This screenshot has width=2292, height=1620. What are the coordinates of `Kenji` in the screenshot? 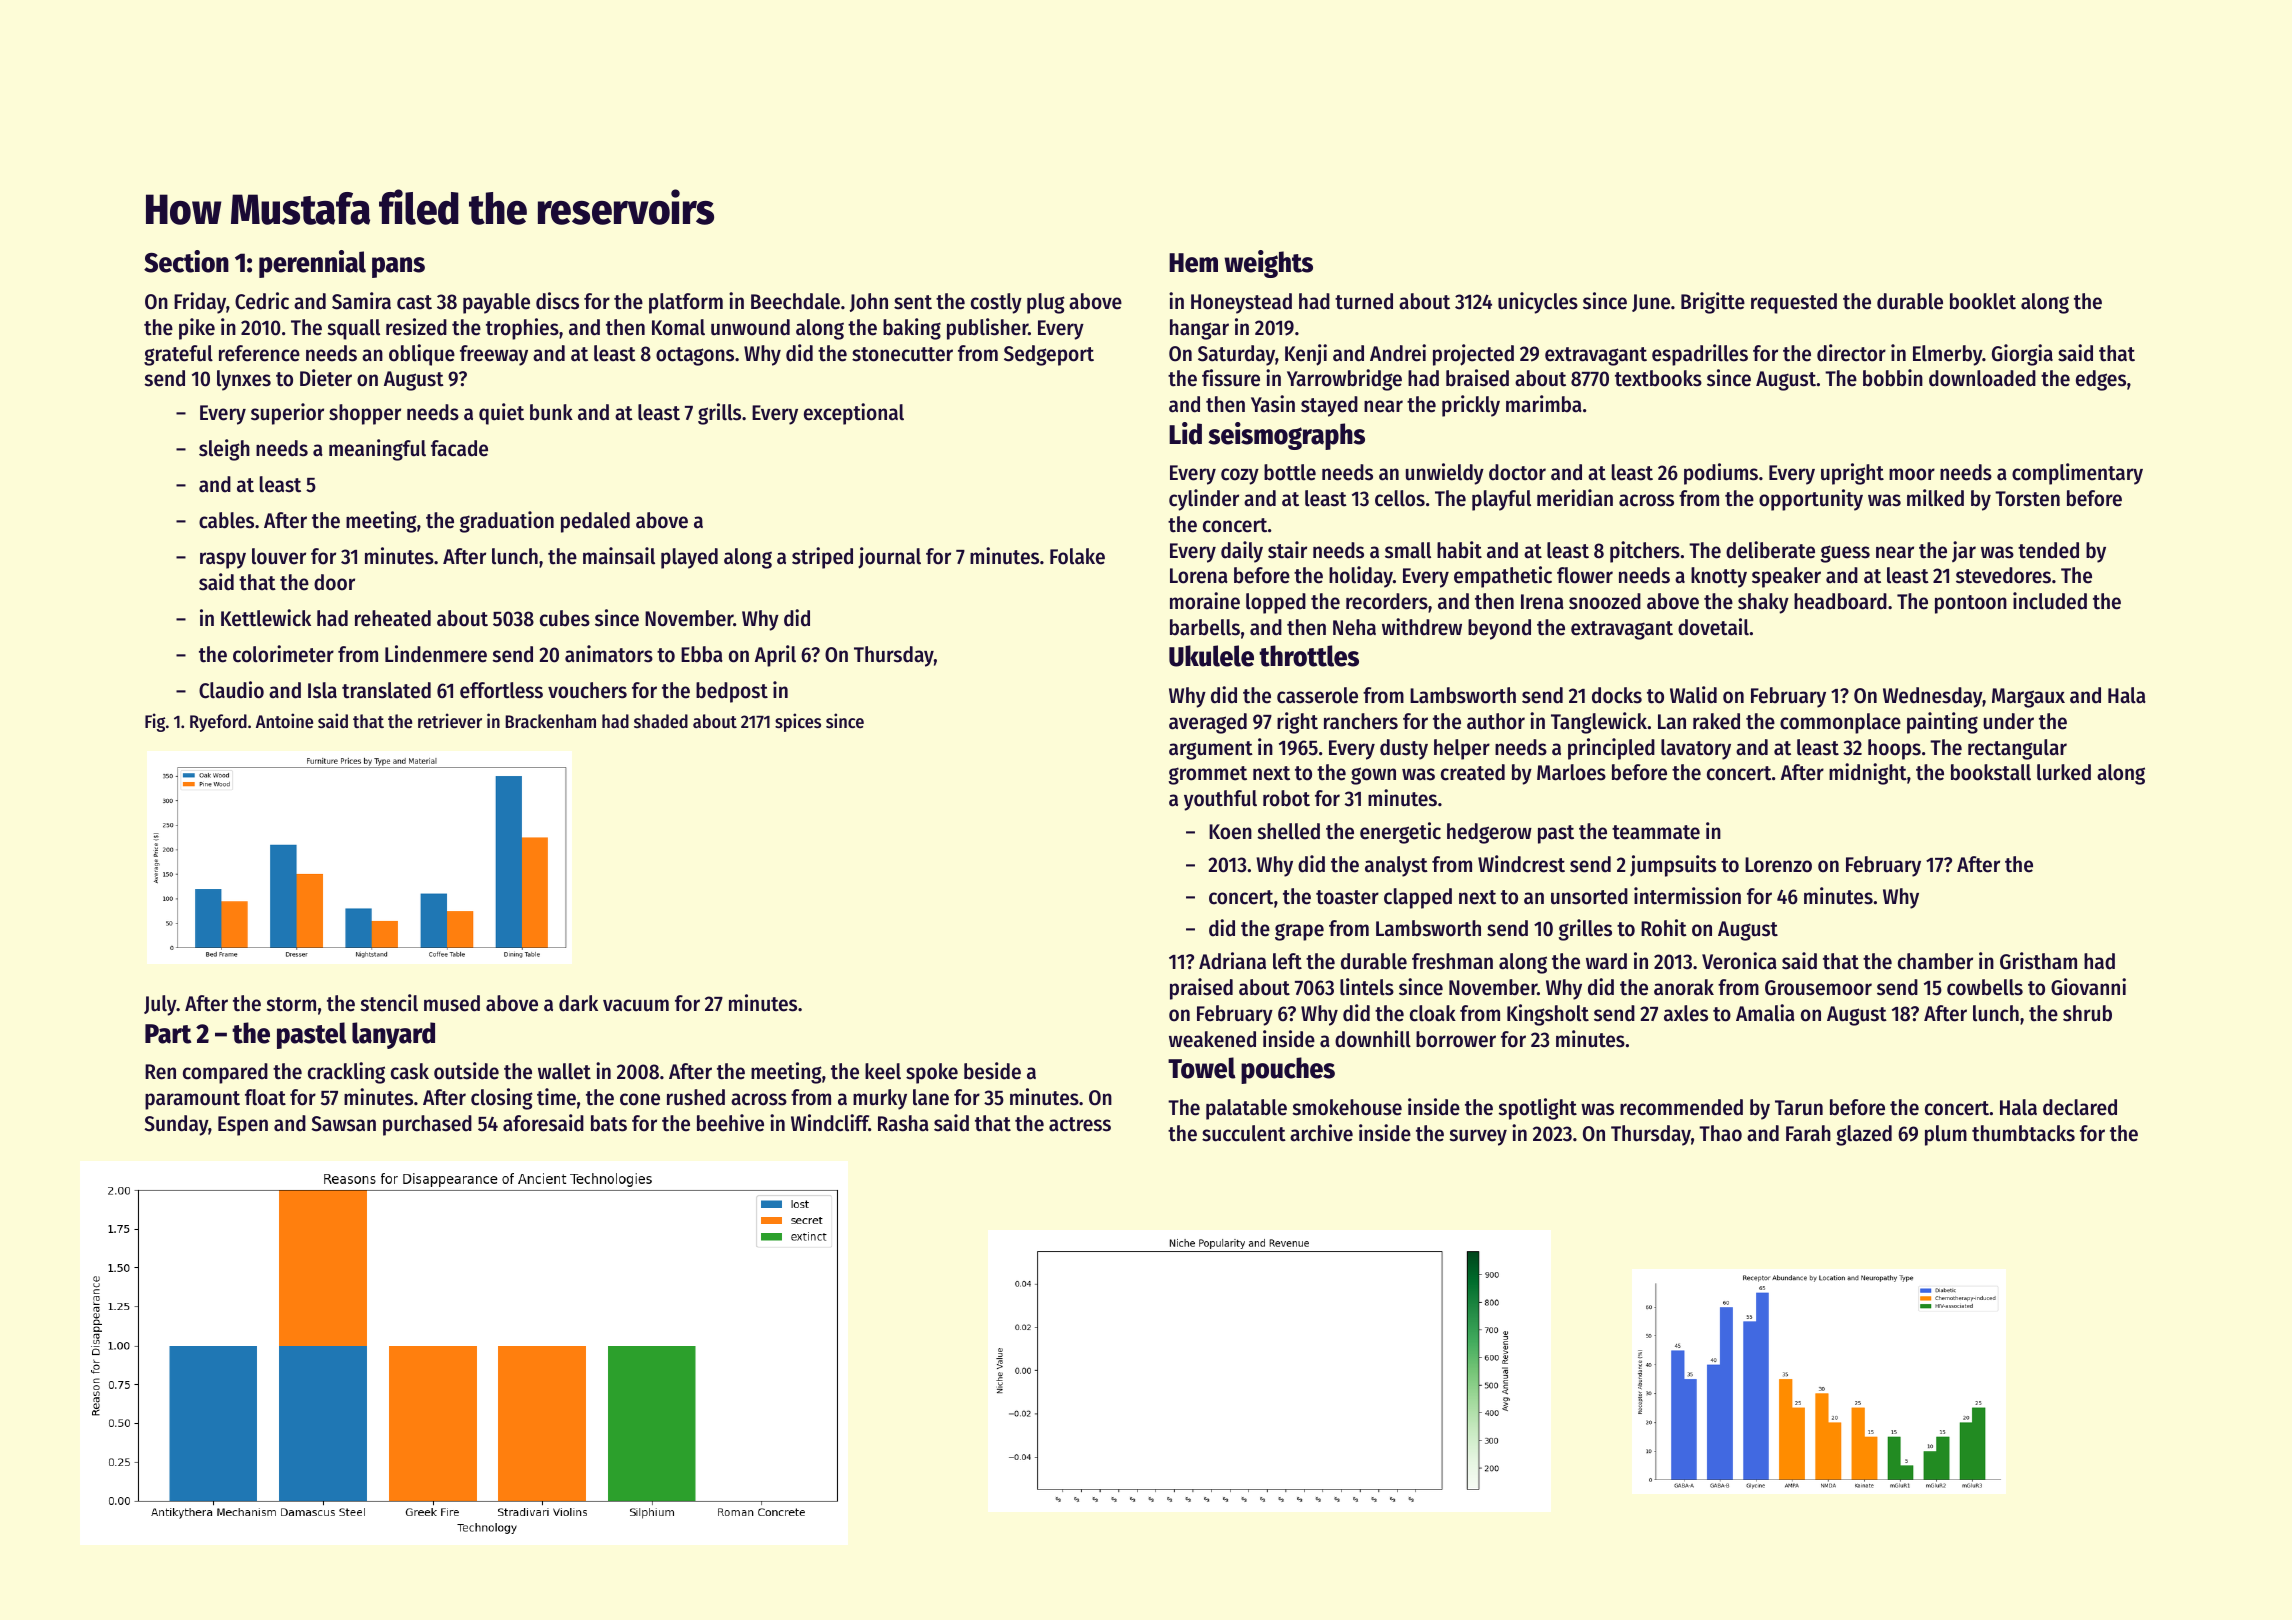 It's located at (1306, 355).
